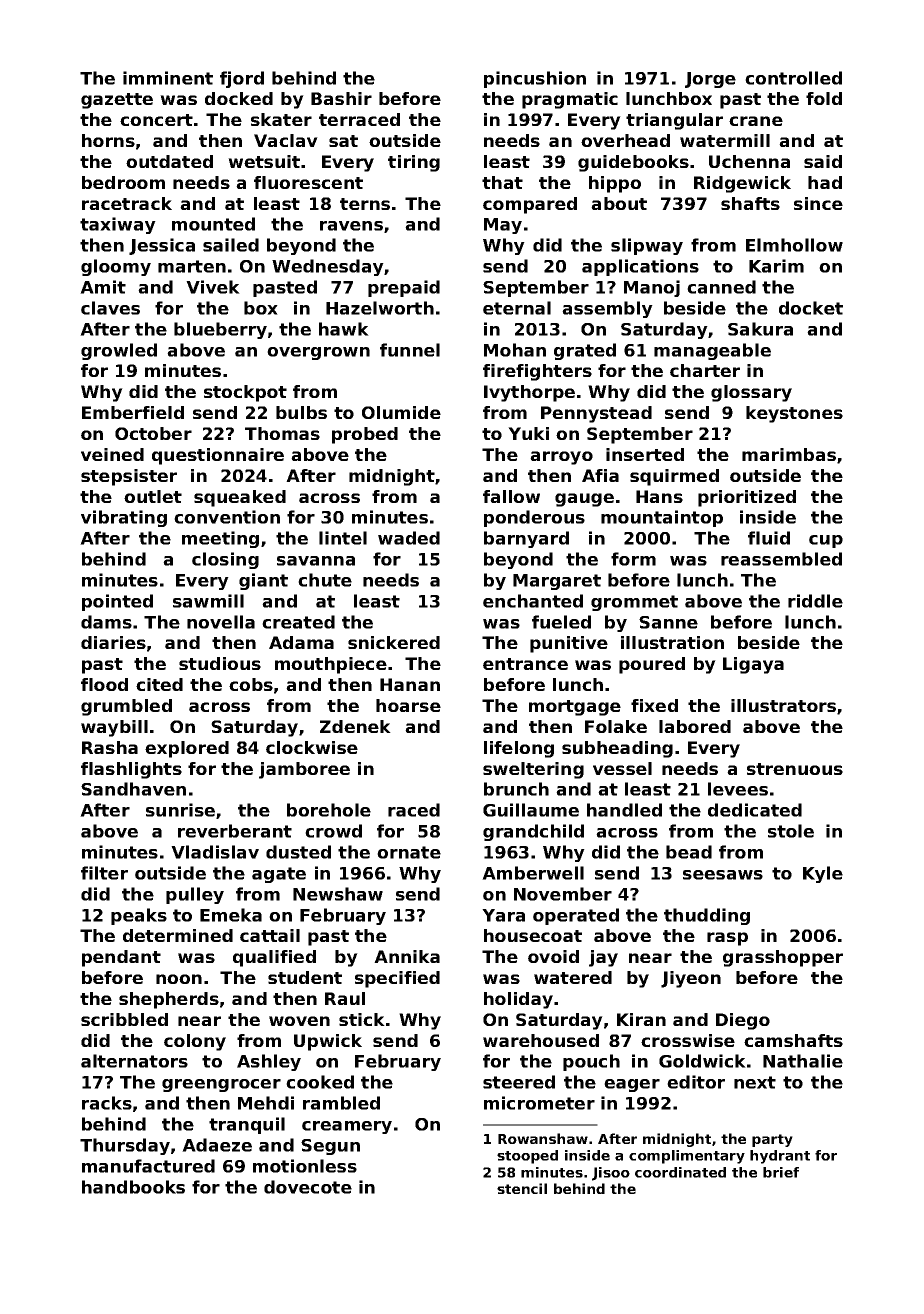  Describe the element at coordinates (240, 498) in the page. I see `squeaked` at that location.
